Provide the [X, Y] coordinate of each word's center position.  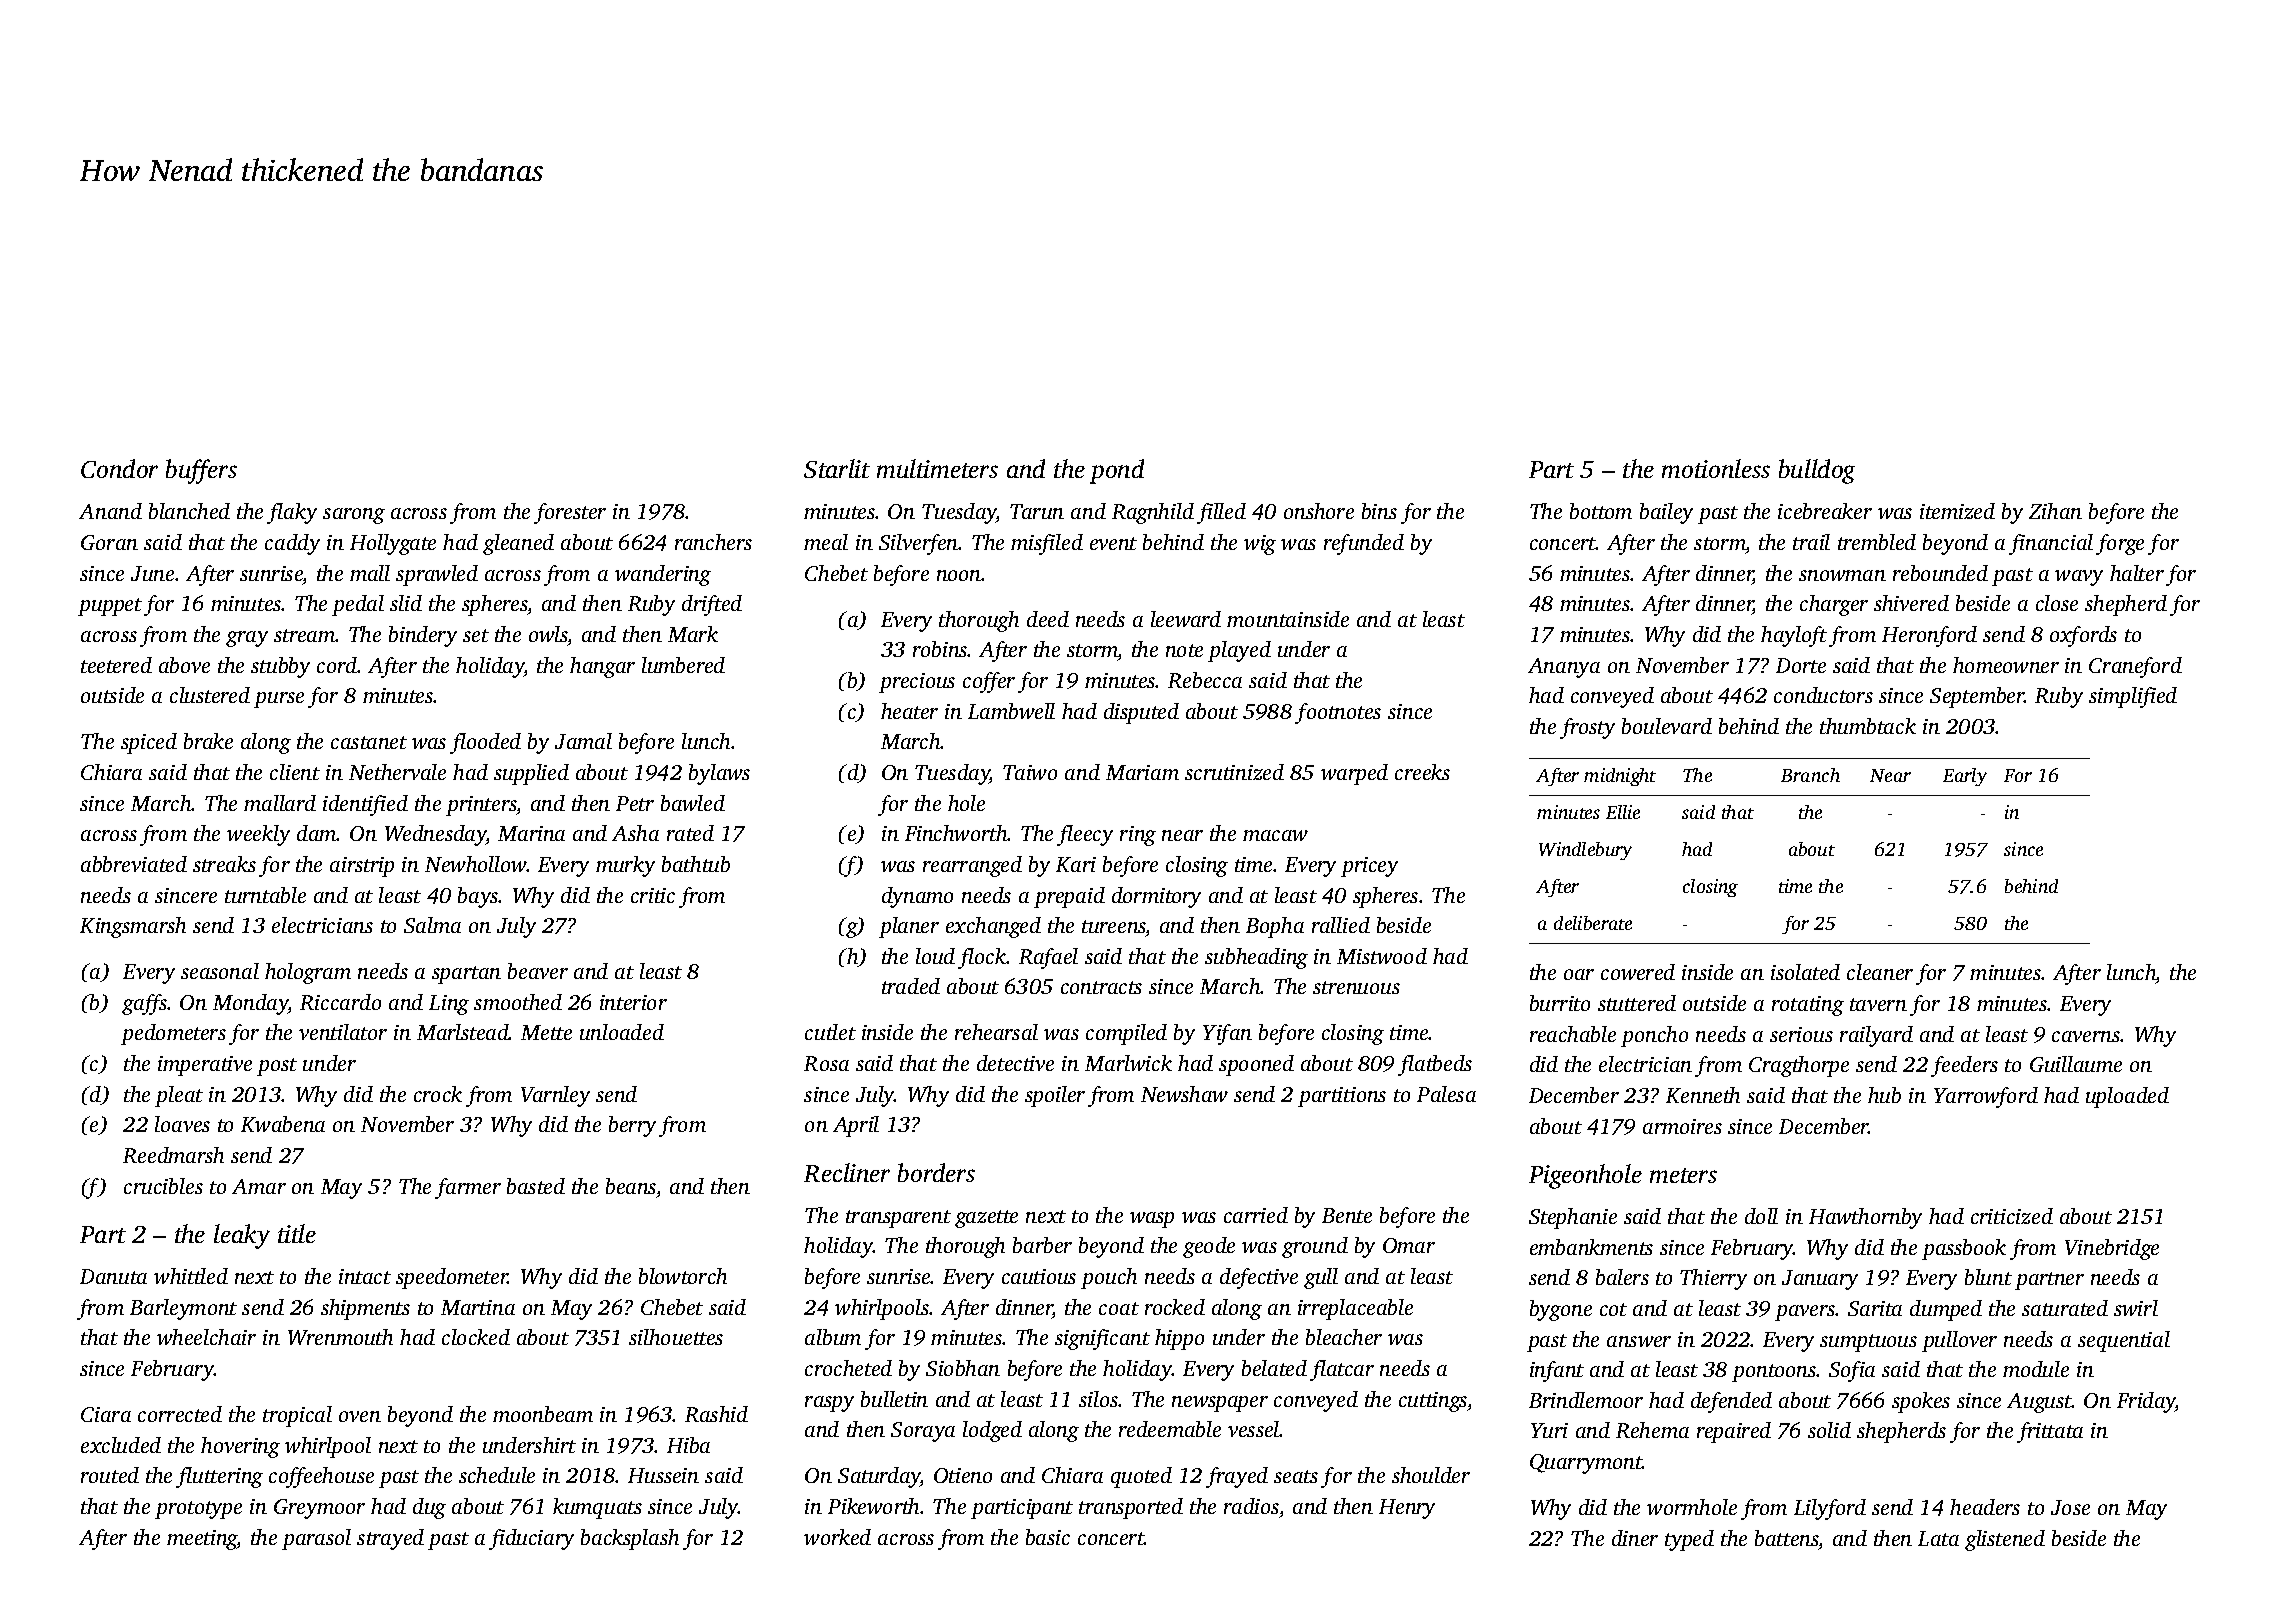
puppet [110, 607]
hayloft [1794, 636]
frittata [2050, 1432]
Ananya [1564, 668]
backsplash [630, 1539]
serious [1801, 1034]
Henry [1407, 1509]
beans [631, 1186]
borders [936, 1172]
